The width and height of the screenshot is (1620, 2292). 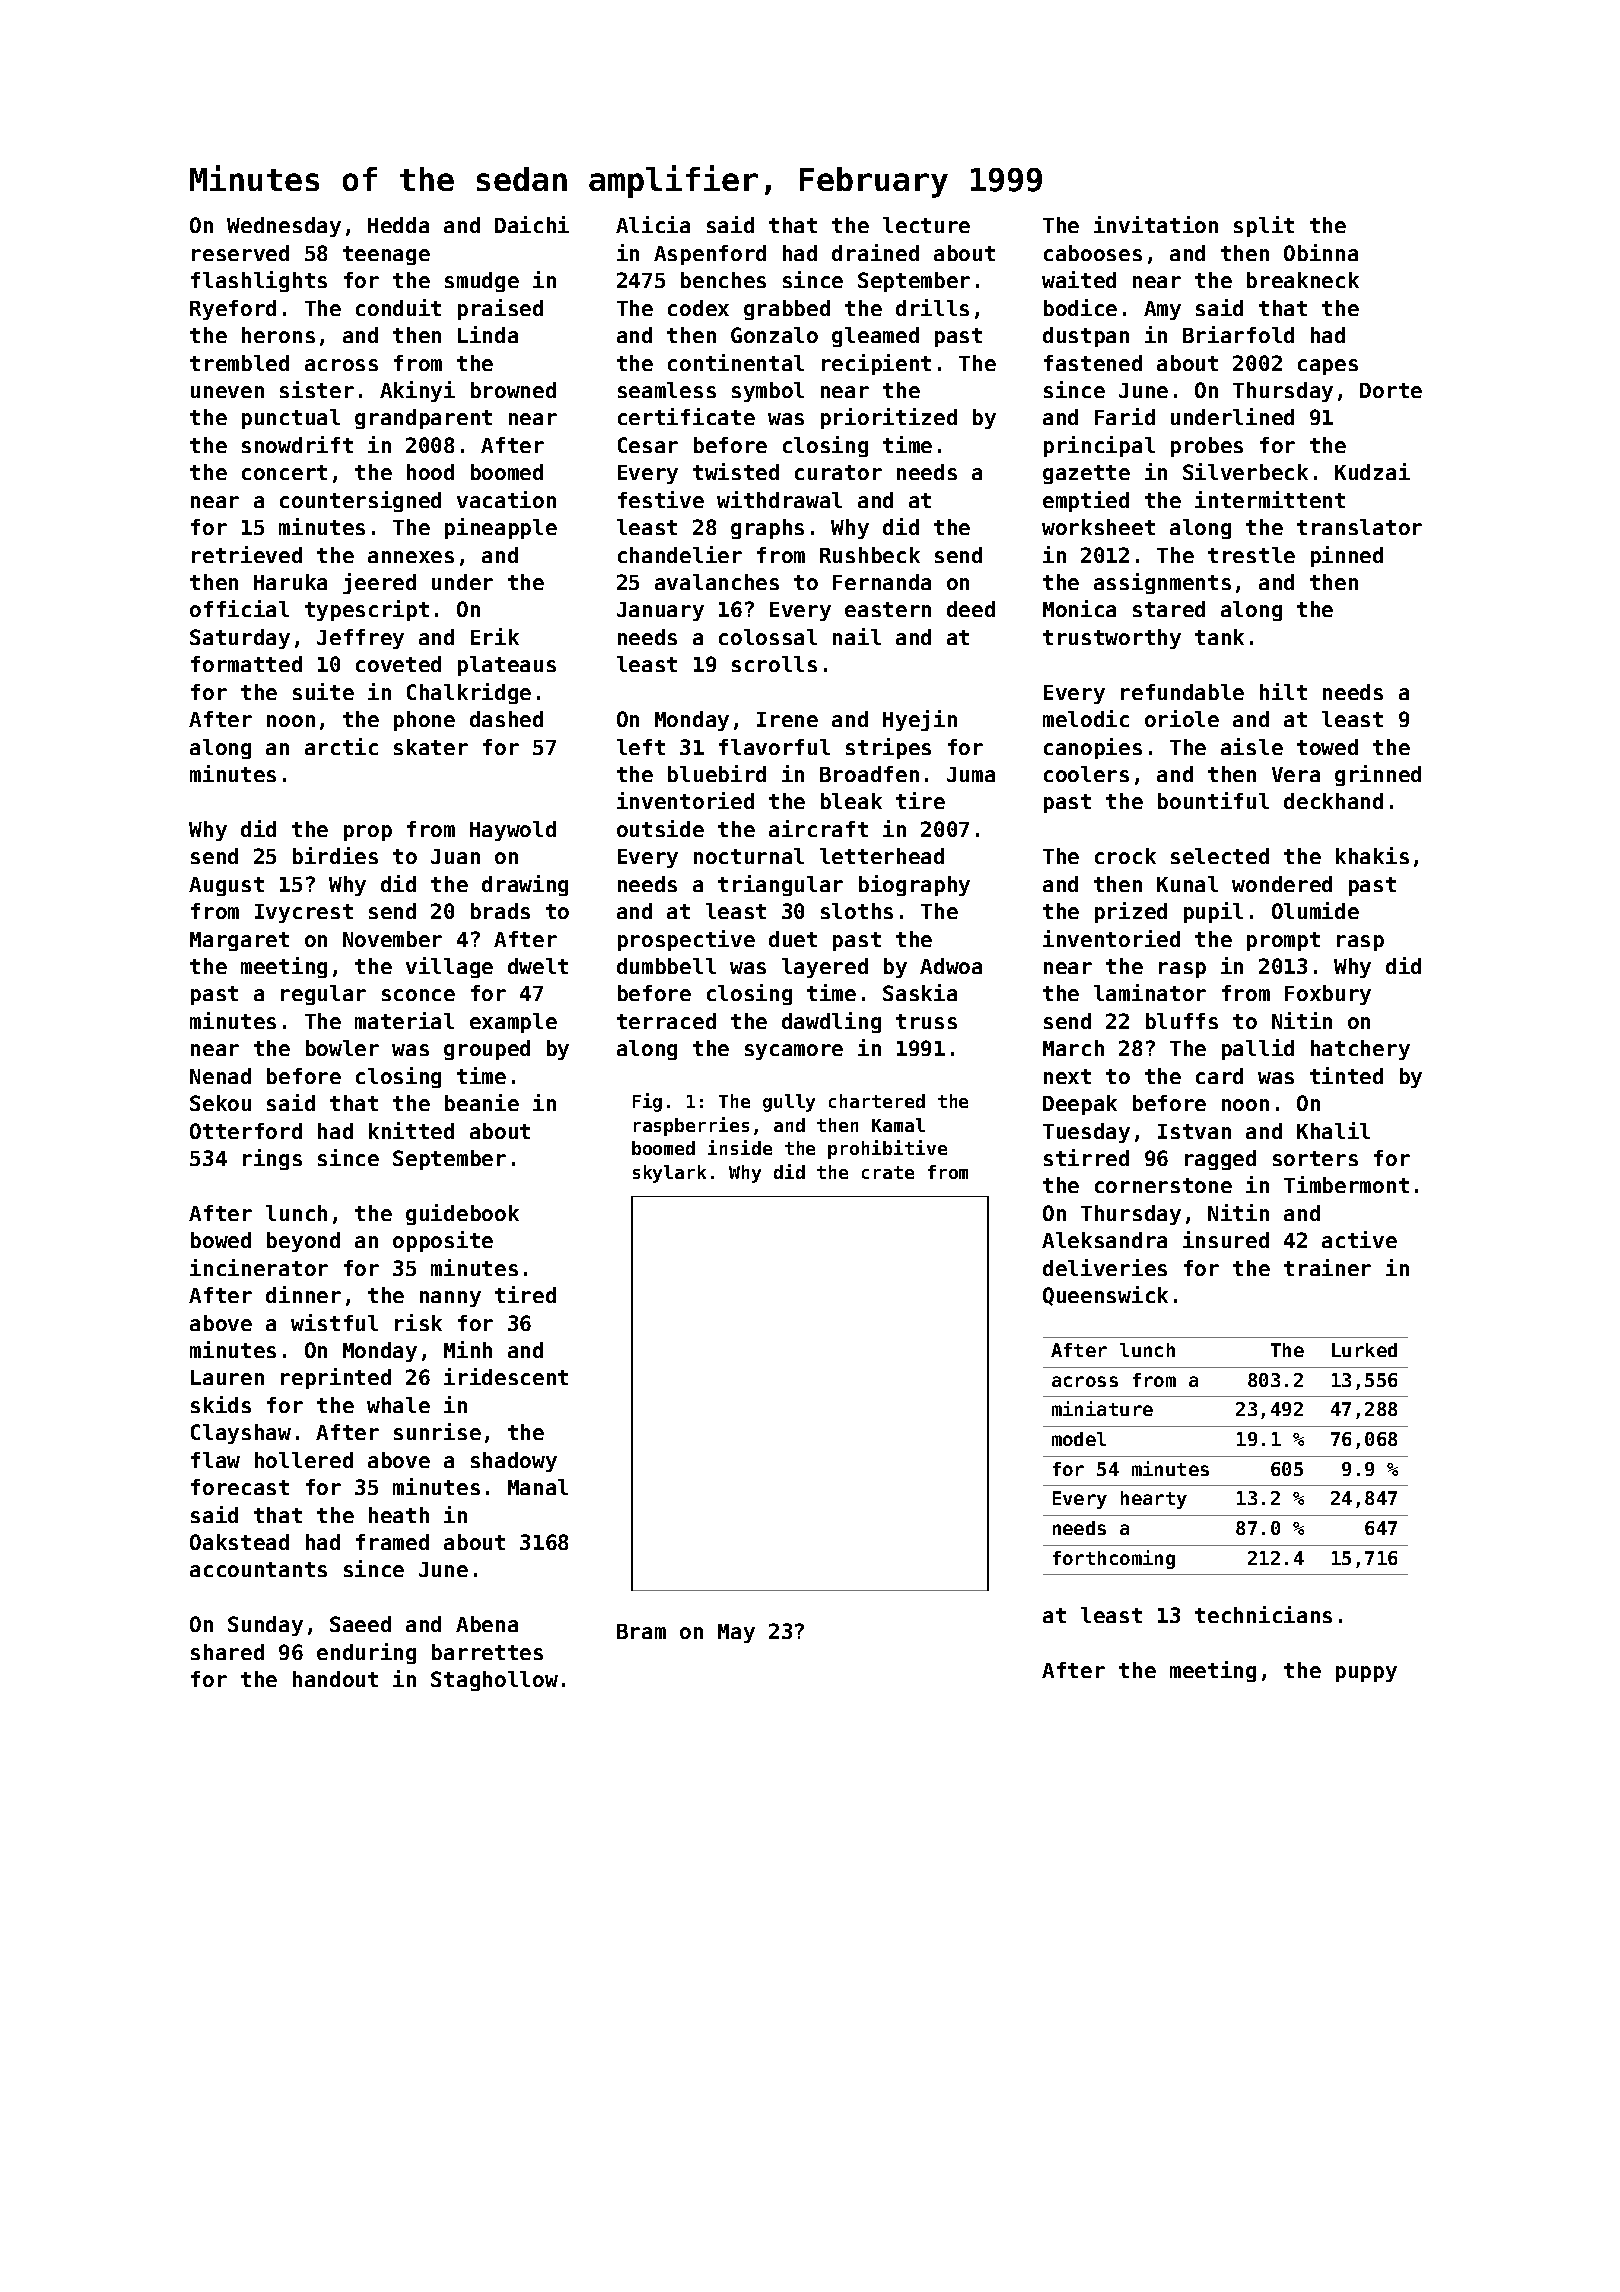 I want to click on assignments, so click(x=1162, y=583).
